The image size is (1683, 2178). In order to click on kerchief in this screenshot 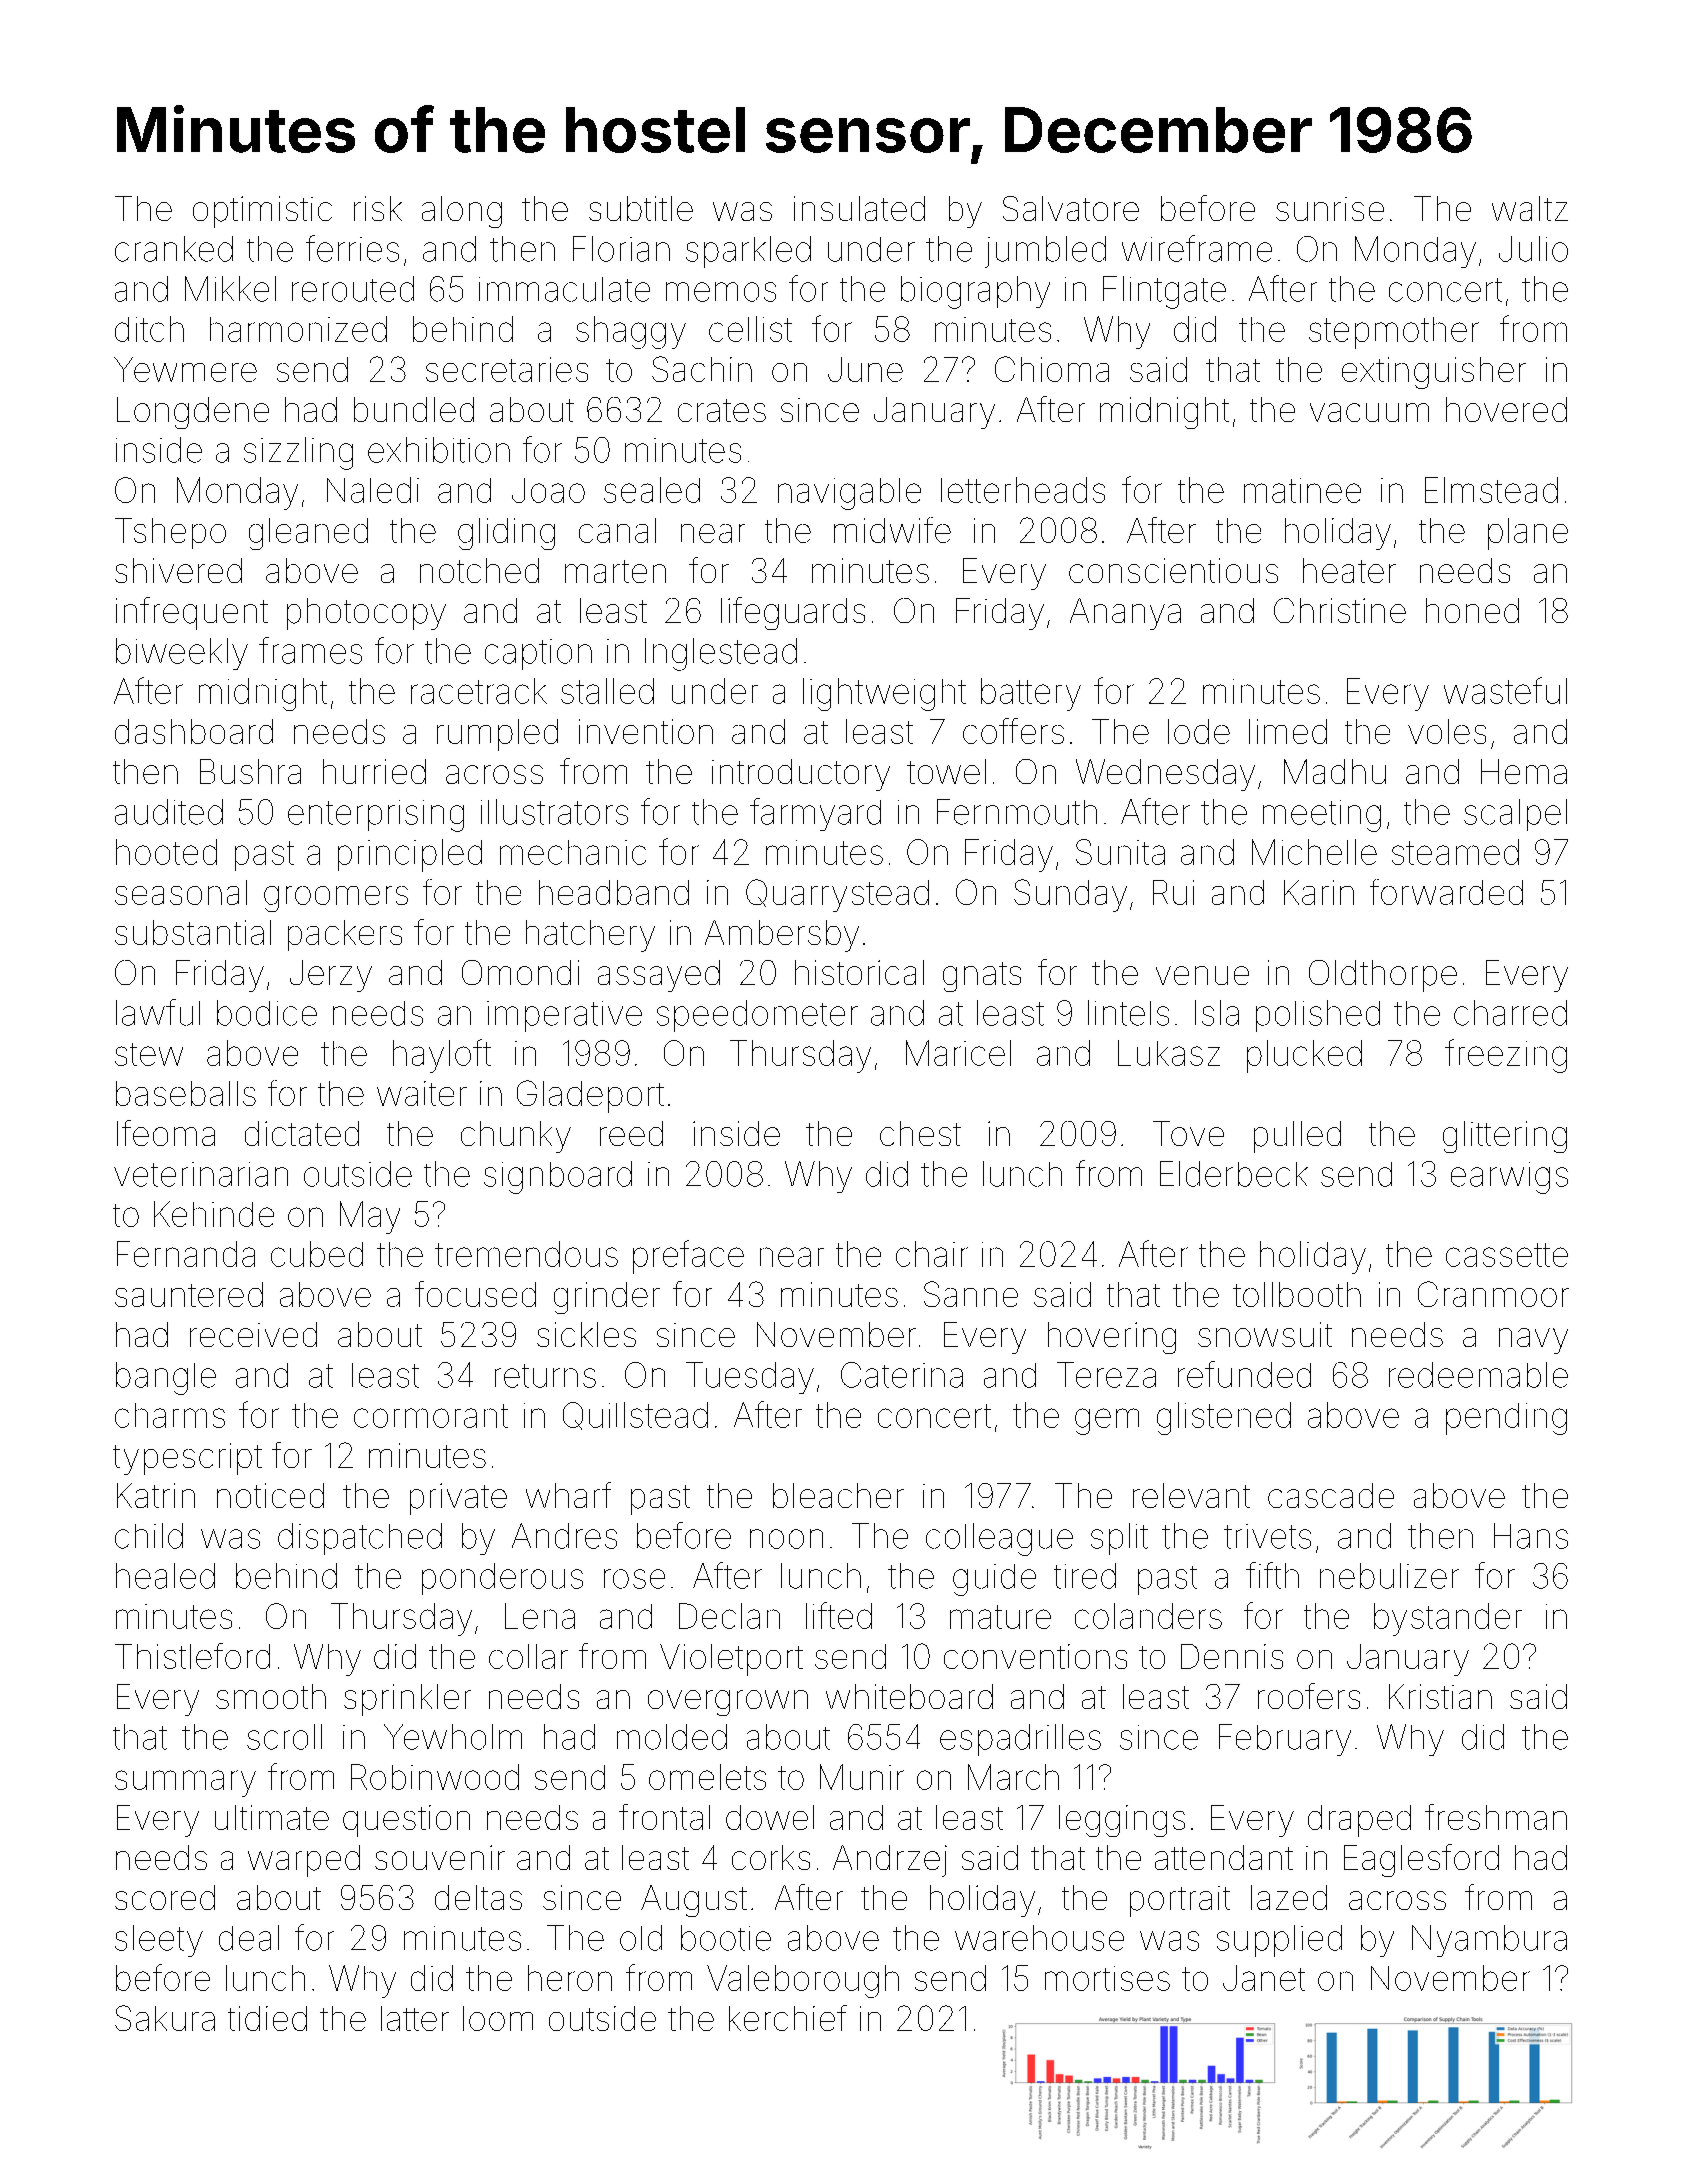, I will do `click(788, 2018)`.
